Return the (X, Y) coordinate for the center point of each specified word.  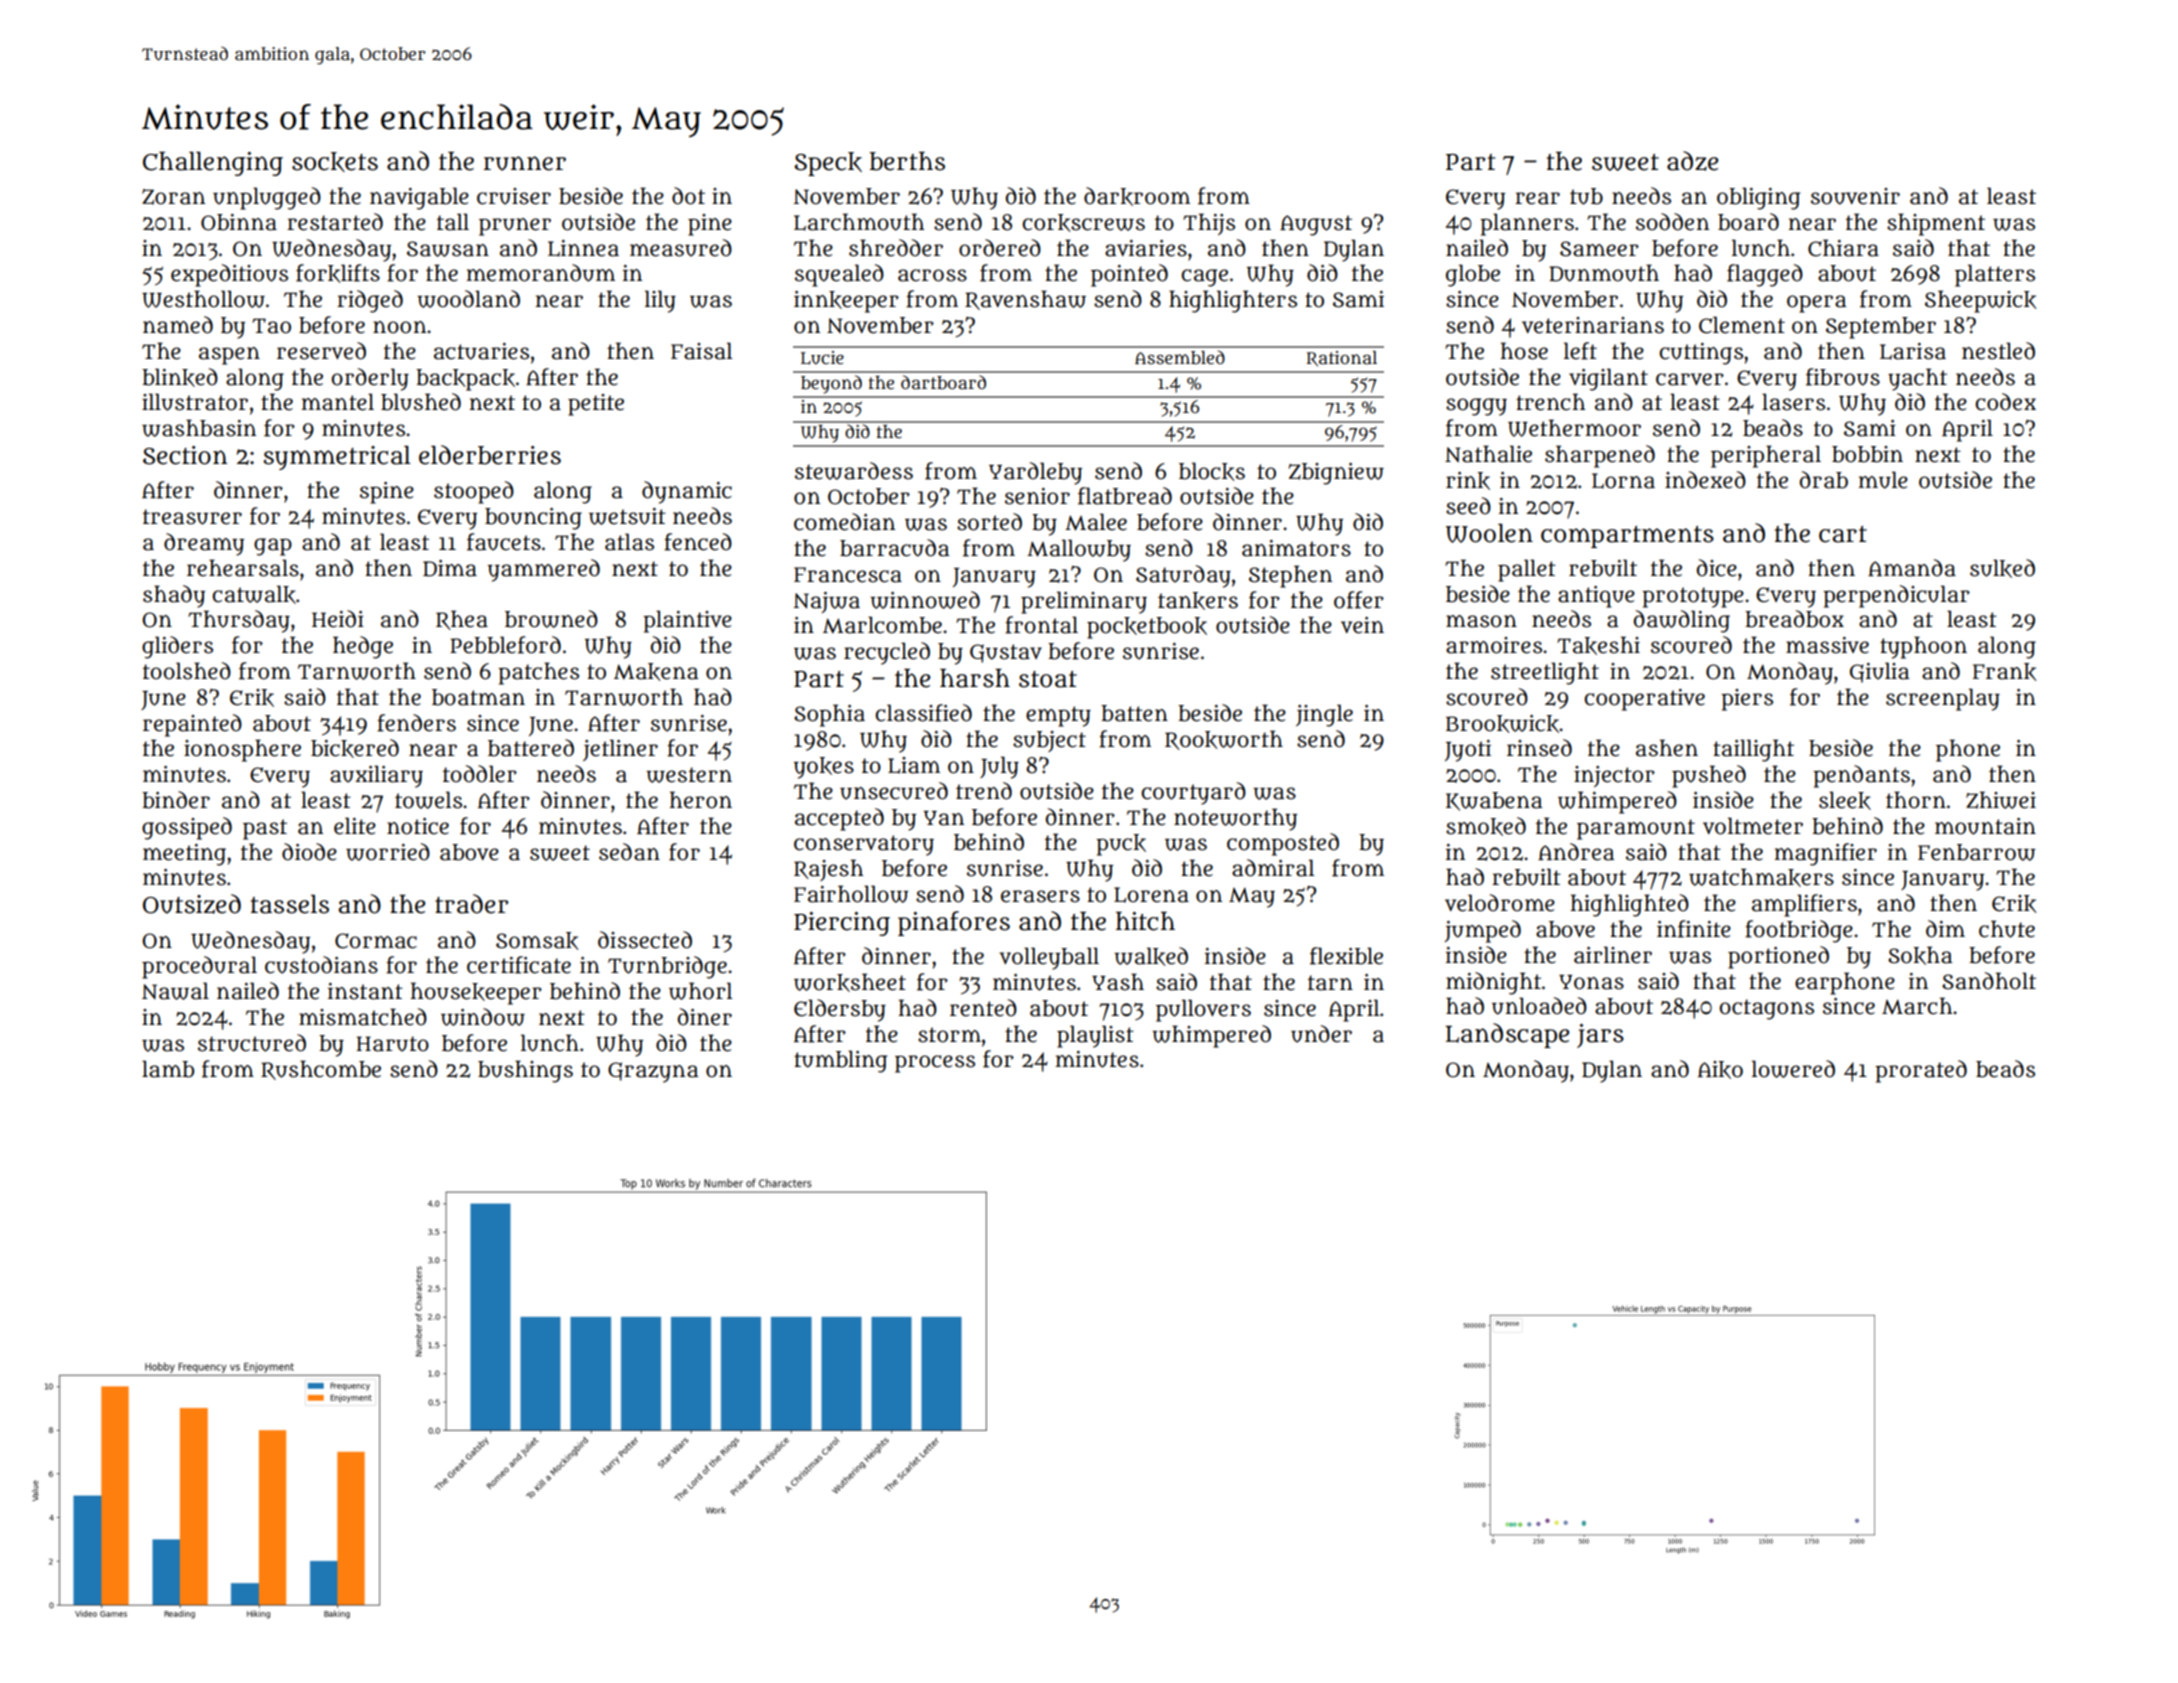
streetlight (1545, 673)
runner (524, 163)
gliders (177, 647)
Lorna (1623, 481)
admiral (1273, 868)
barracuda (894, 548)
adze (1692, 161)
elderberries (490, 455)
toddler (480, 774)
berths (907, 161)
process (935, 1064)
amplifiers (1804, 905)
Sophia (829, 715)
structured (252, 1043)
